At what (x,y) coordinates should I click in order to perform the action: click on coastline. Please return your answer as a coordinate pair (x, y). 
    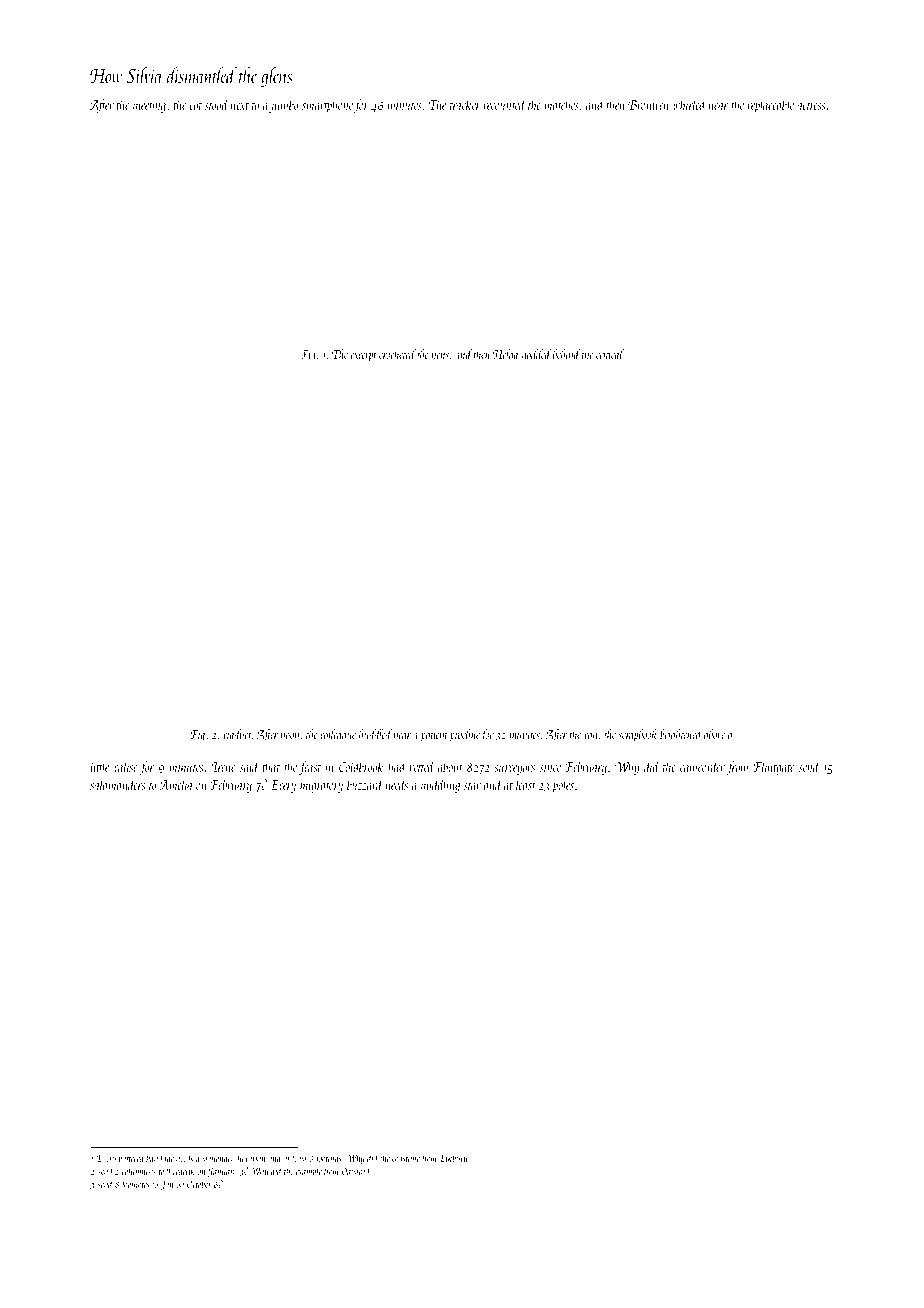
    Looking at the image, I should click on (406, 1158).
